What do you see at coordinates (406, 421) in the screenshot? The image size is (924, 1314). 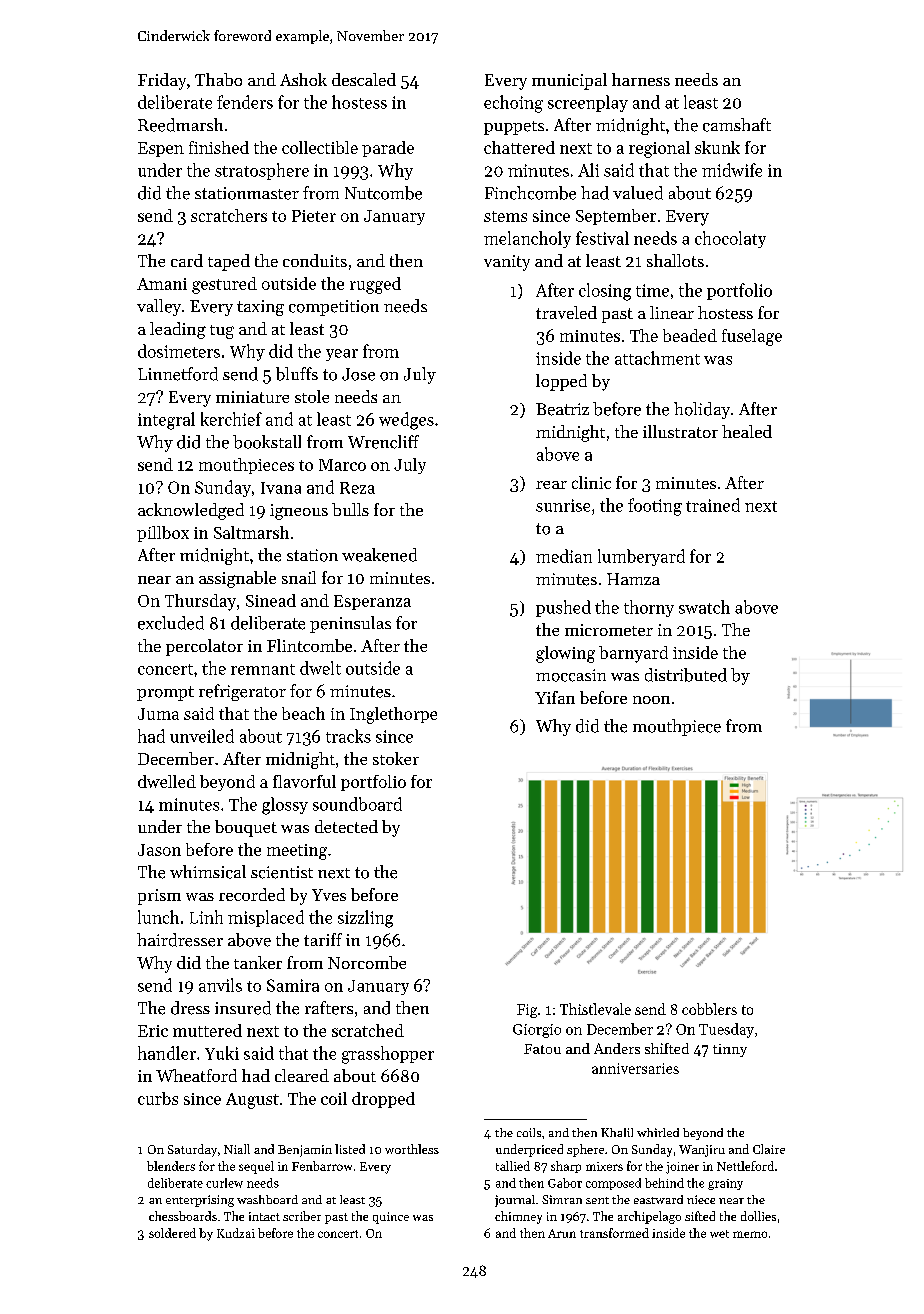 I see `wedges` at bounding box center [406, 421].
